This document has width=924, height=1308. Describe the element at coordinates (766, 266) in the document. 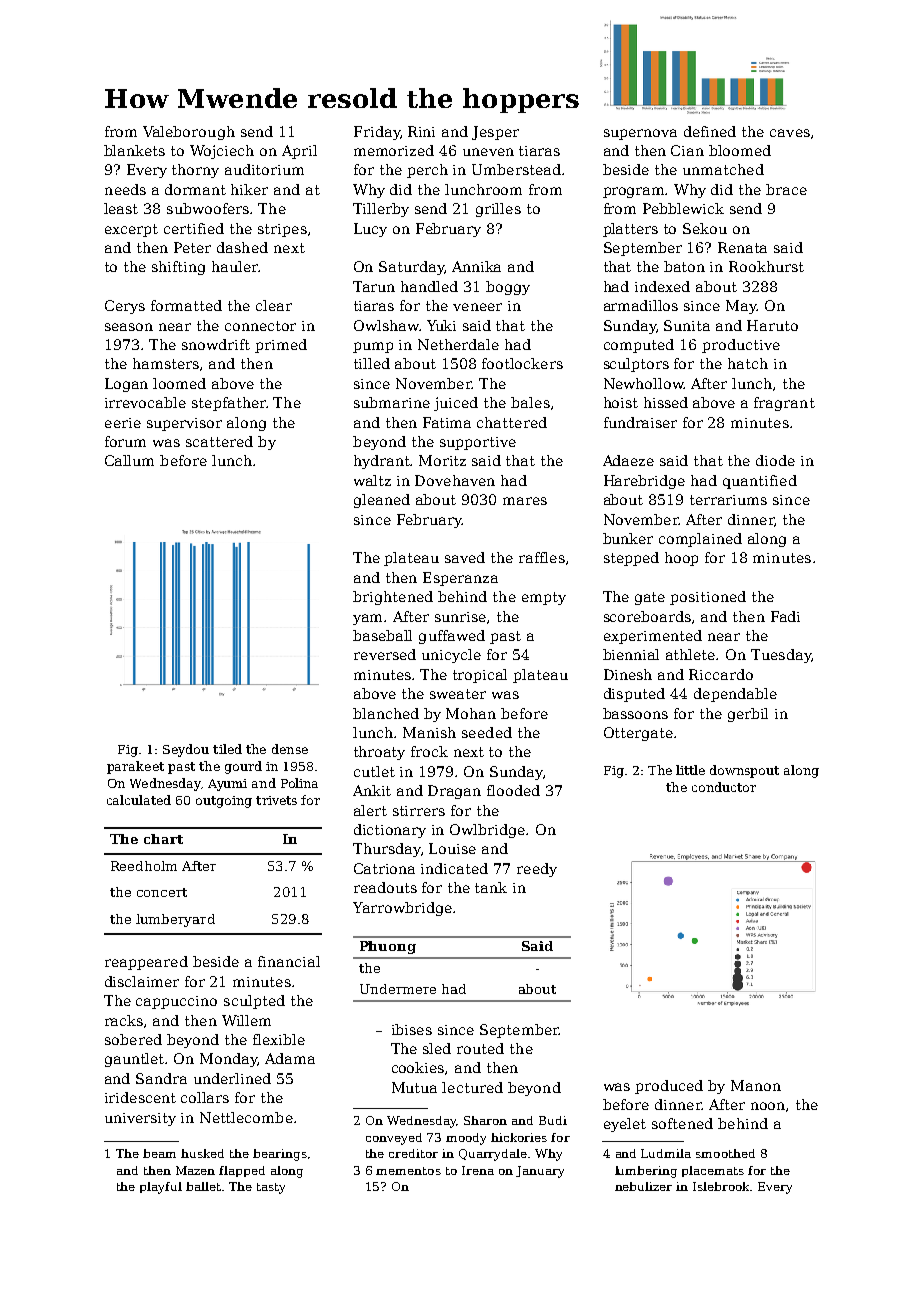

I see `Rookhurst` at that location.
